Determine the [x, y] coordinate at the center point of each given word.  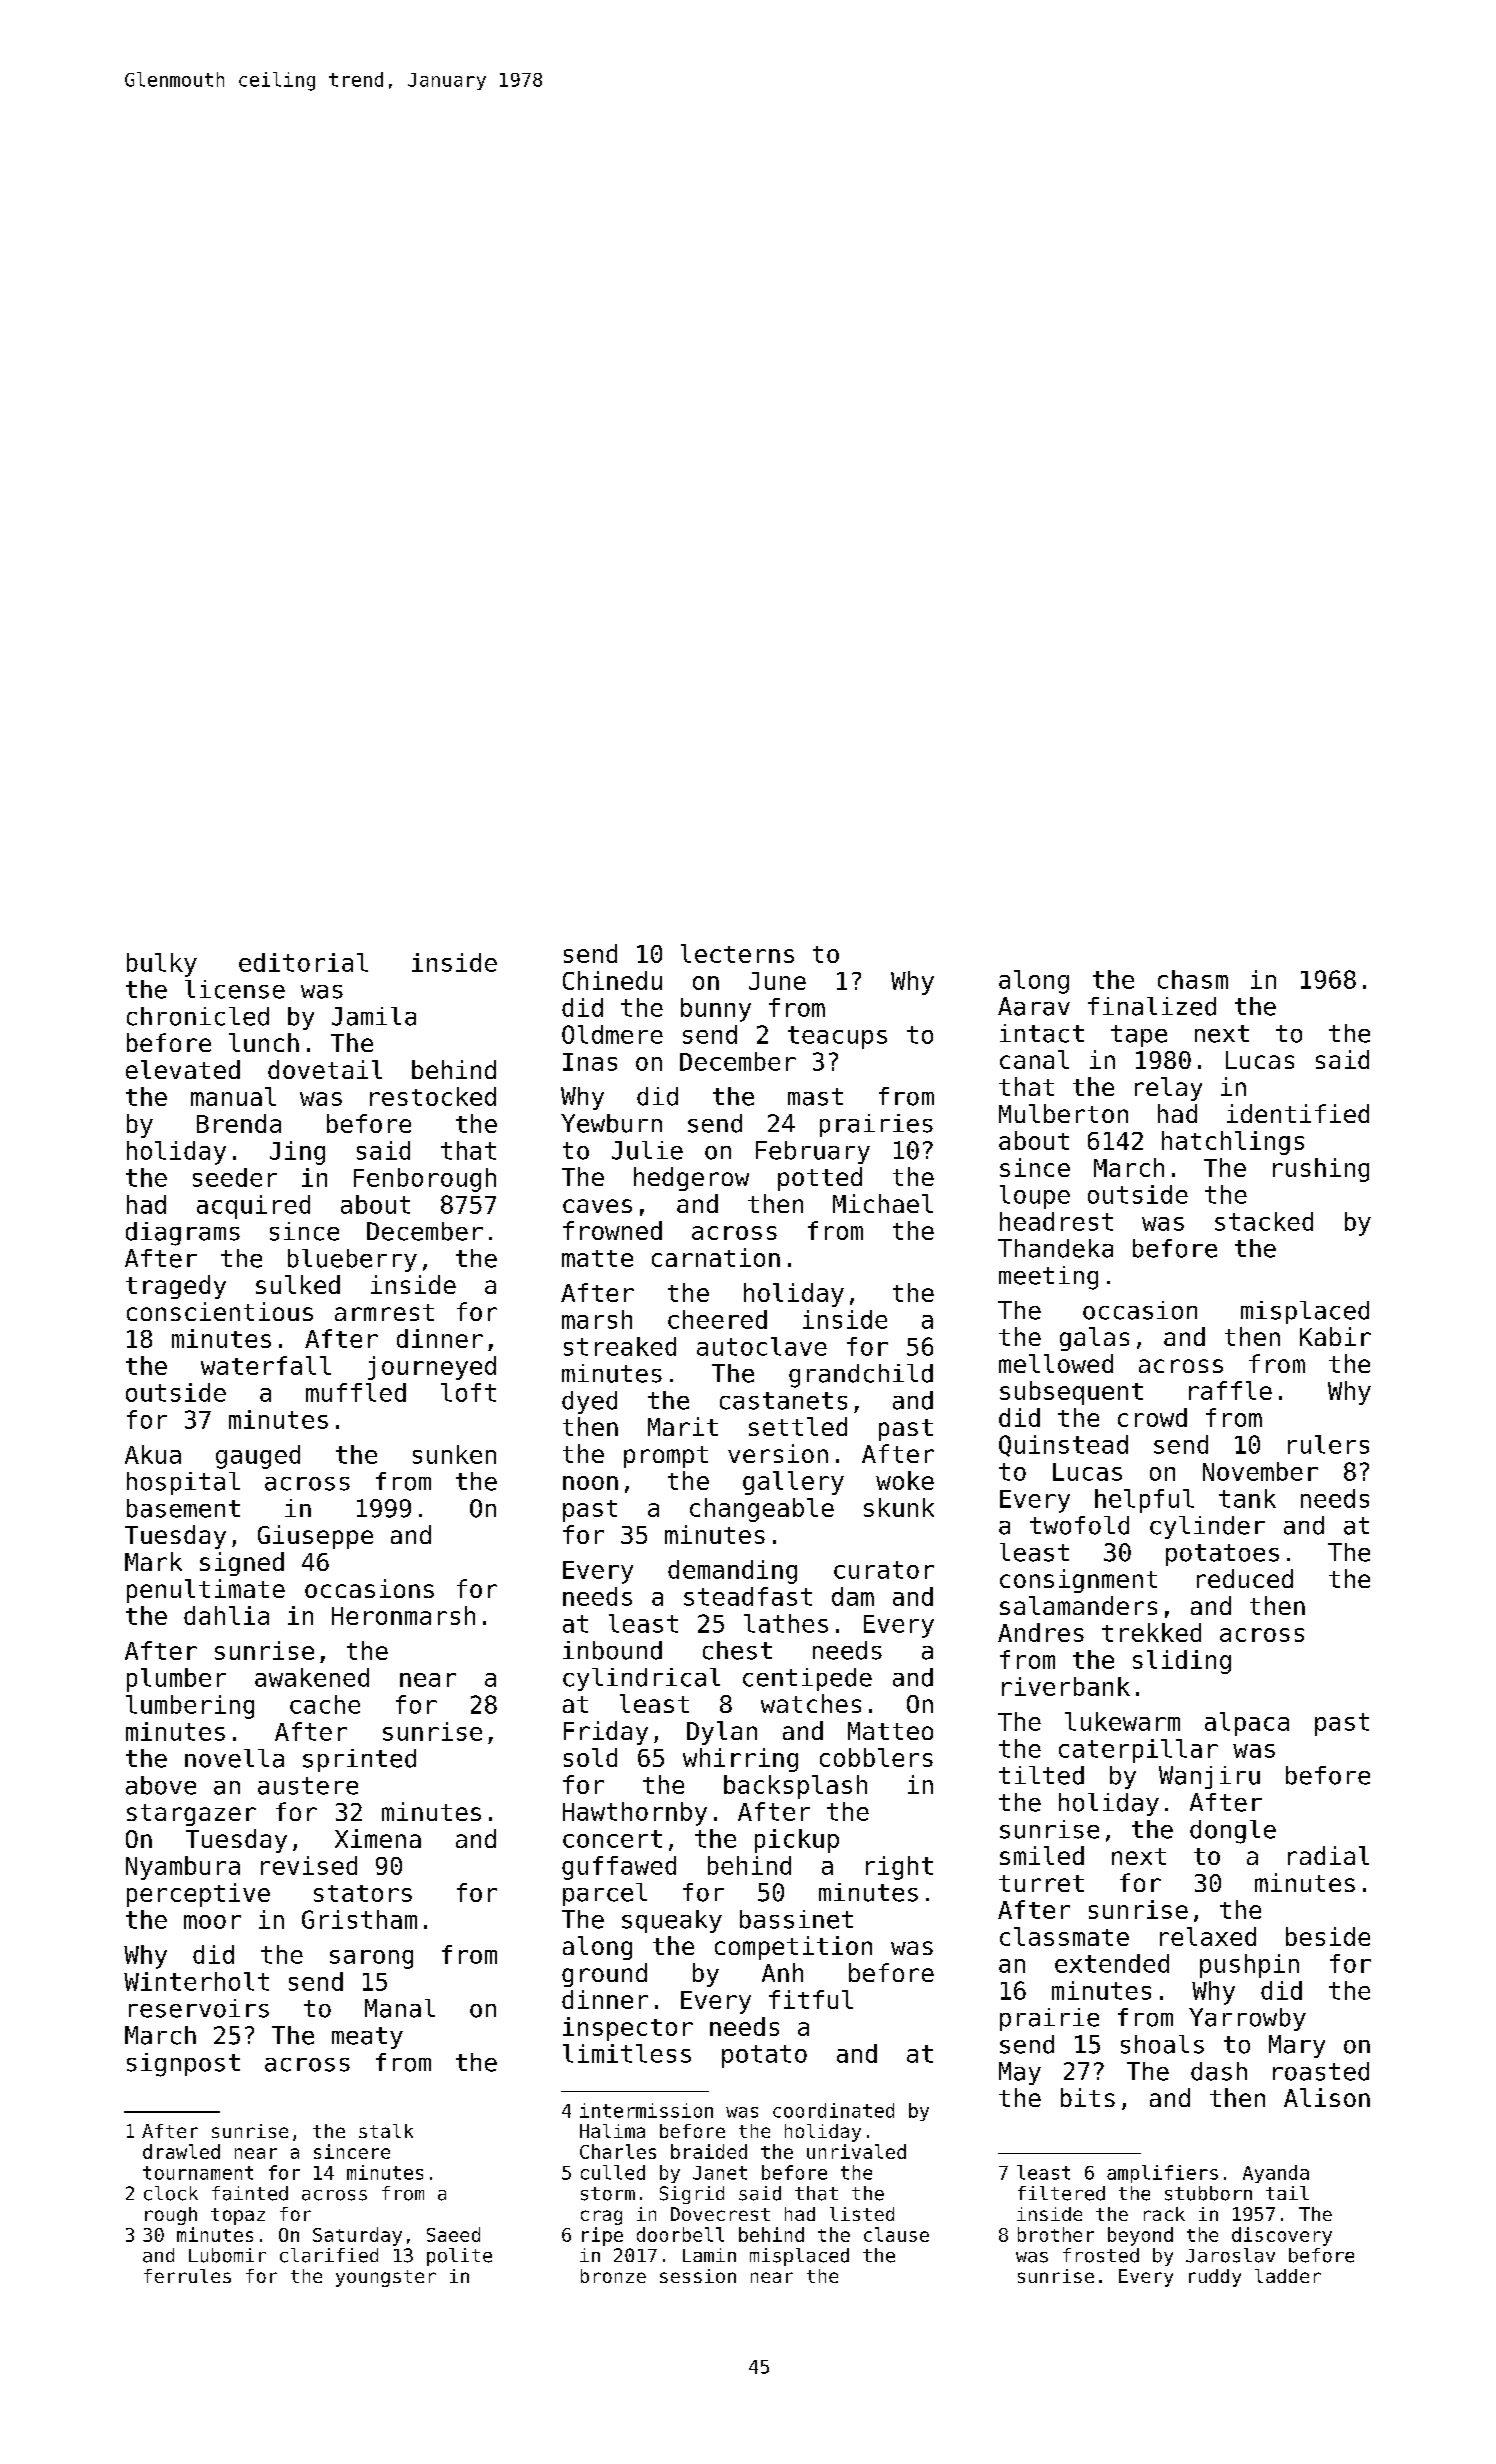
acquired [253, 1207]
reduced [1245, 1578]
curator [884, 1570]
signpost [183, 2065]
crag [601, 2217]
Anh [782, 1972]
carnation [716, 1257]
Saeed [453, 2234]
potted [820, 1179]
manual [233, 1096]
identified [1298, 1113]
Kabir [1335, 1336]
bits [1088, 2097]
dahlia [226, 1615]
